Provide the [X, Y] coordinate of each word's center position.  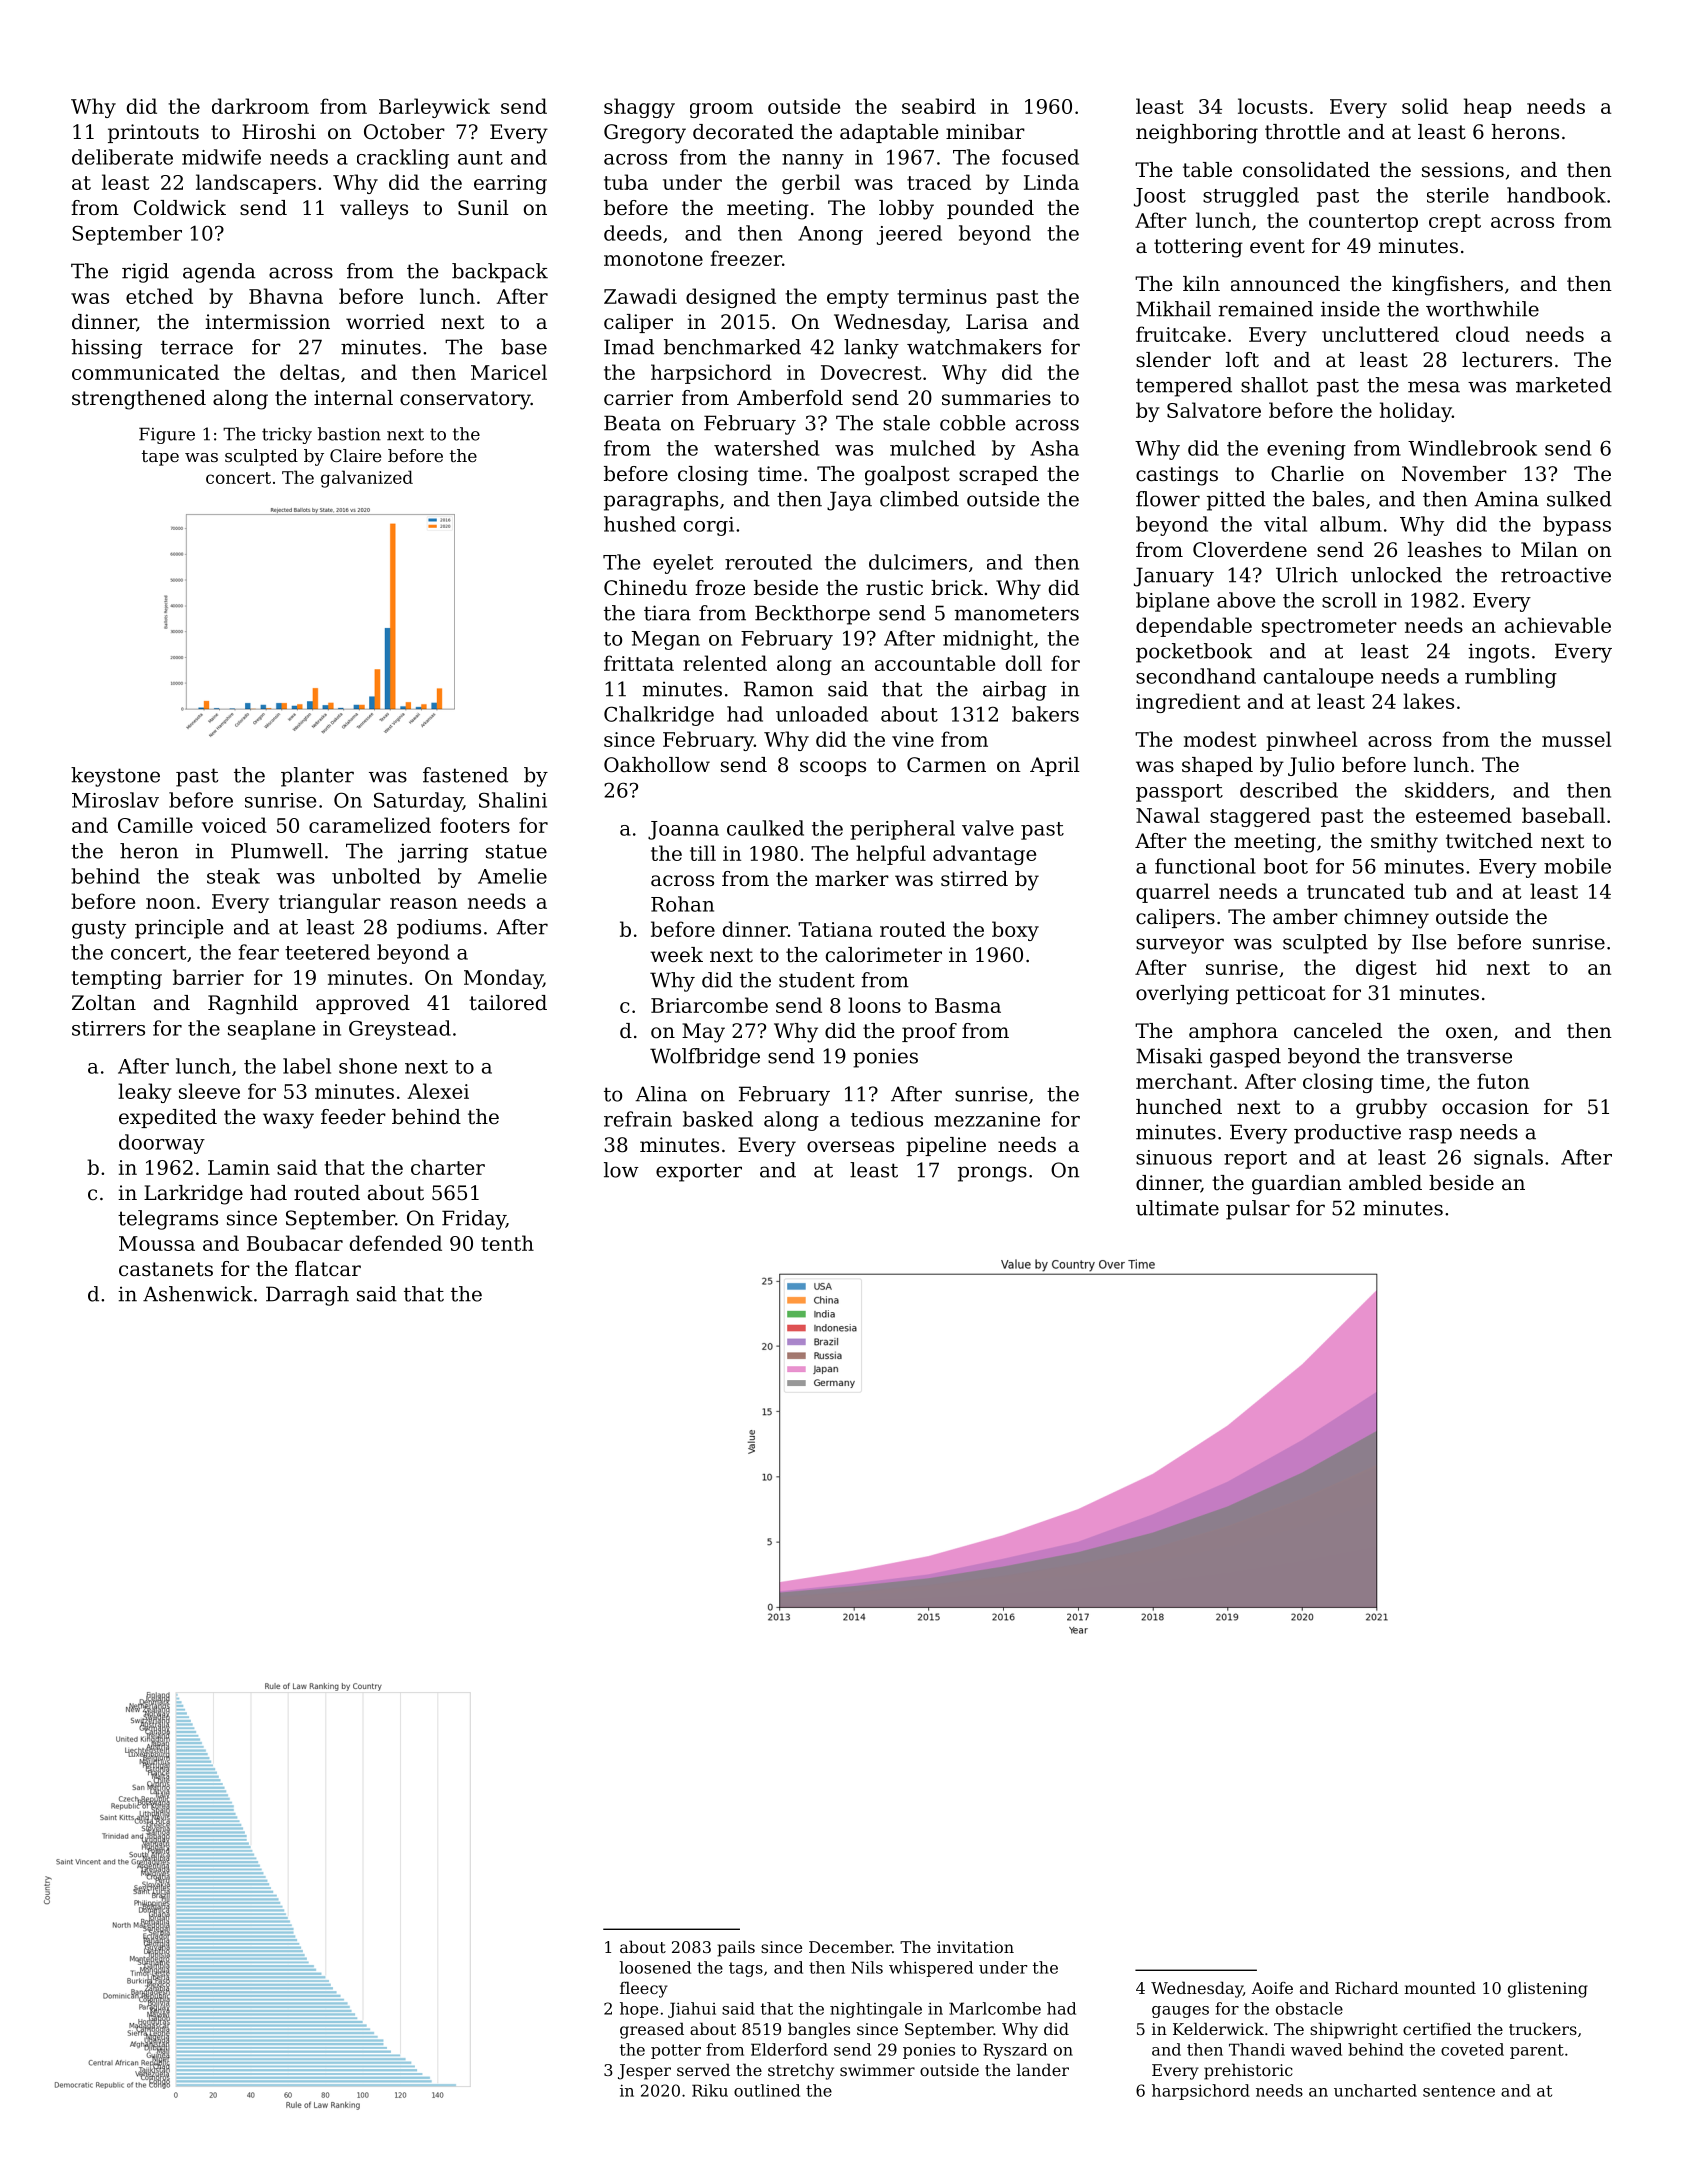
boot [1286, 866]
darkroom [260, 106]
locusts [1272, 106]
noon [170, 903]
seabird [939, 106]
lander [1043, 2069]
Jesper [644, 2072]
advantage [984, 855]
